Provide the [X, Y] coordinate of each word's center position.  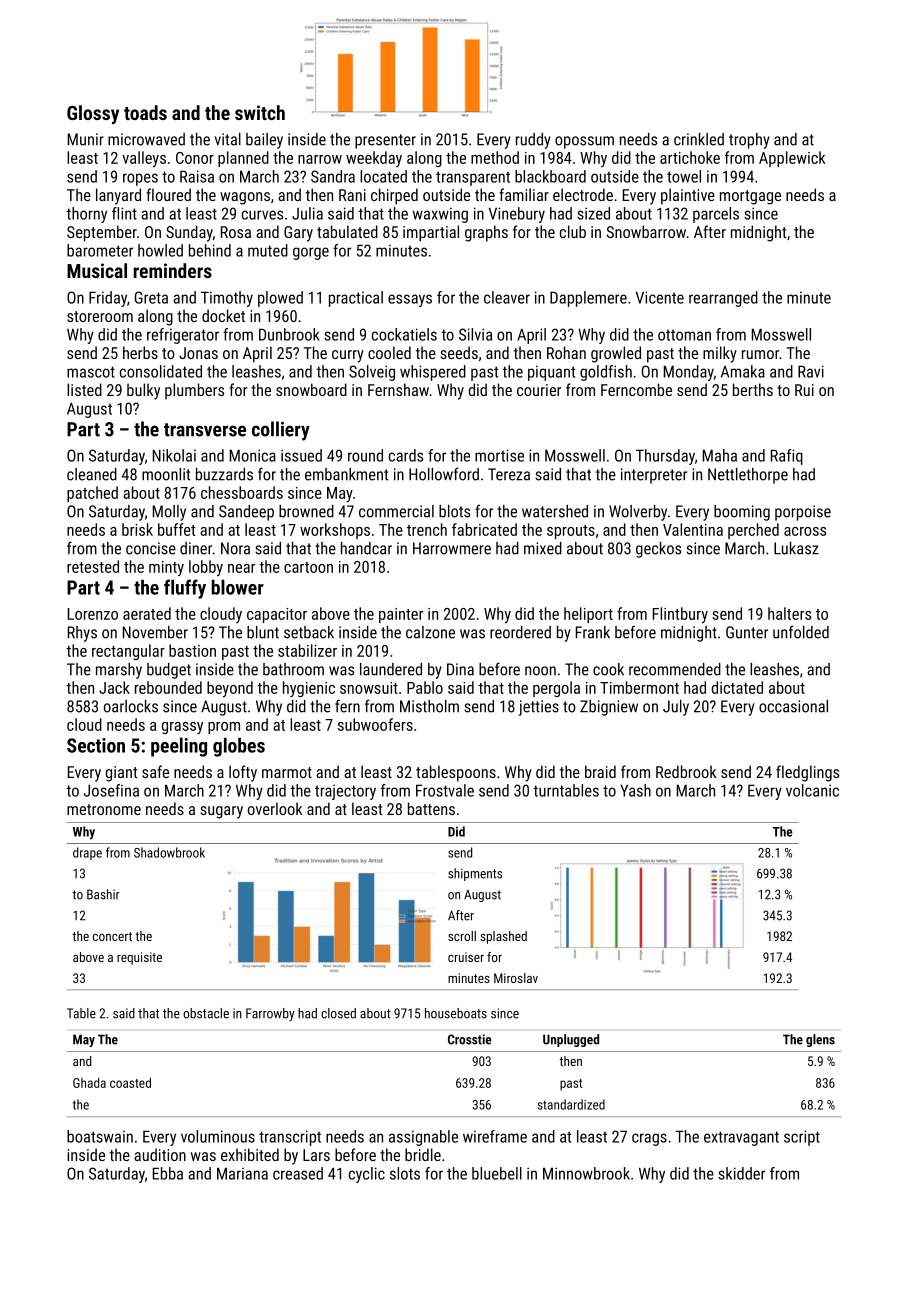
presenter [385, 141]
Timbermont [639, 687]
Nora [235, 548]
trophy [749, 141]
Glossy [93, 114]
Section [96, 745]
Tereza [509, 474]
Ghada [89, 1082]
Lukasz [796, 548]
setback [309, 632]
